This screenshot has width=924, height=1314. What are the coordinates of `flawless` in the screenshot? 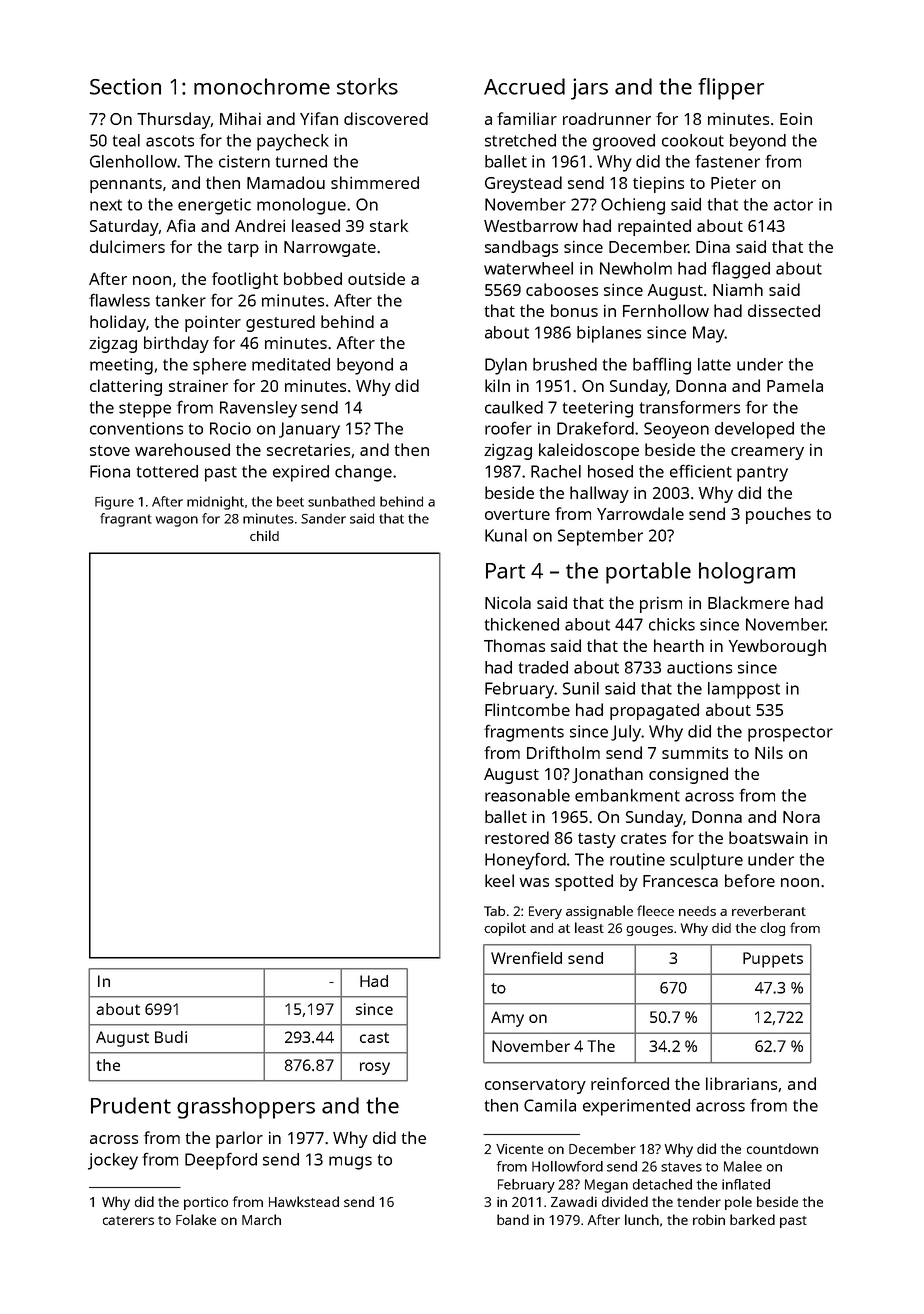 It's located at (119, 300).
